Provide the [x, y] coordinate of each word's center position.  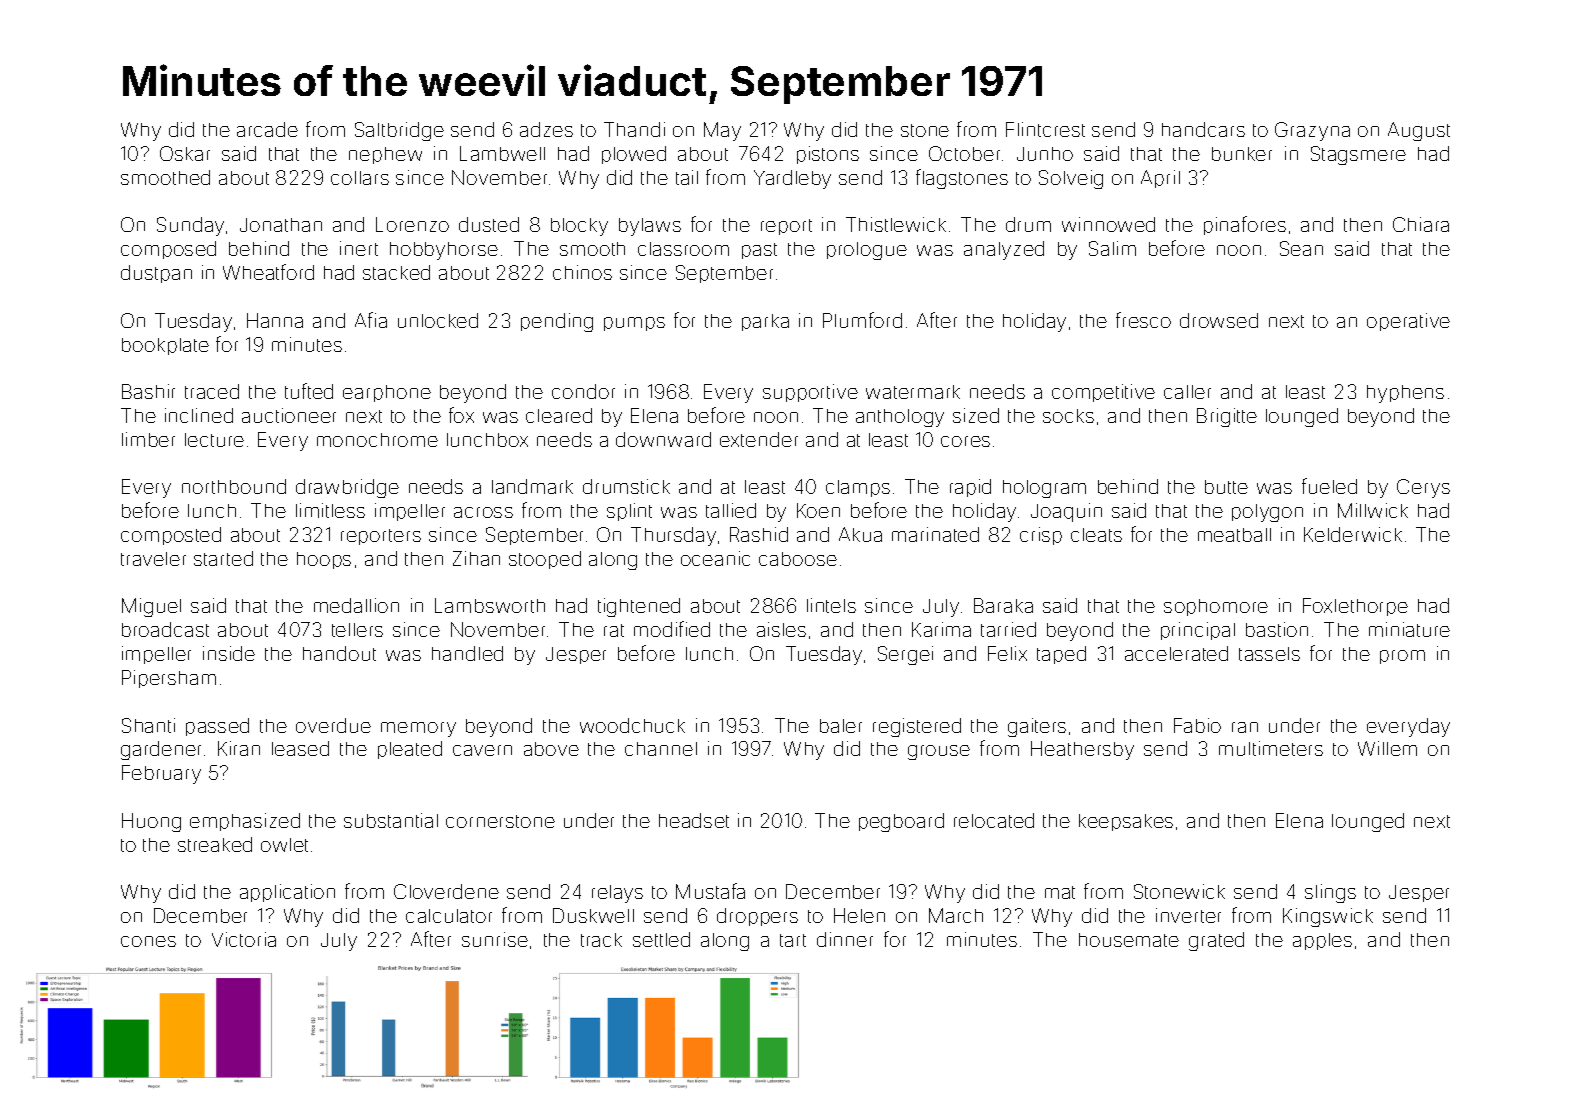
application [287, 893]
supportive [810, 393]
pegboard [901, 822]
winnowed [1108, 224]
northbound [234, 486]
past [759, 251]
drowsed [1219, 320]
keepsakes [1126, 822]
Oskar [185, 153]
